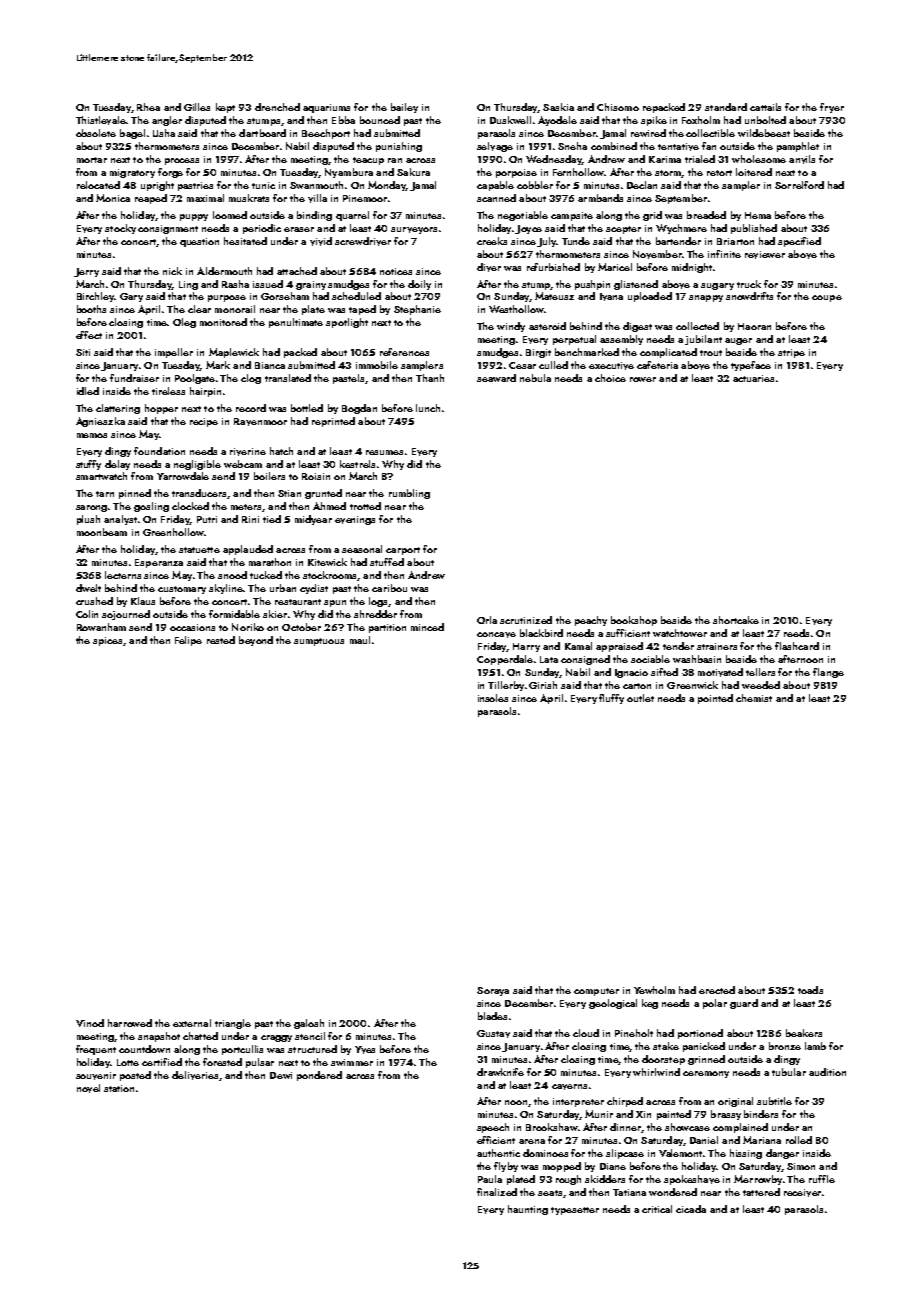 The image size is (924, 1314). I want to click on reeds, so click(796, 633).
